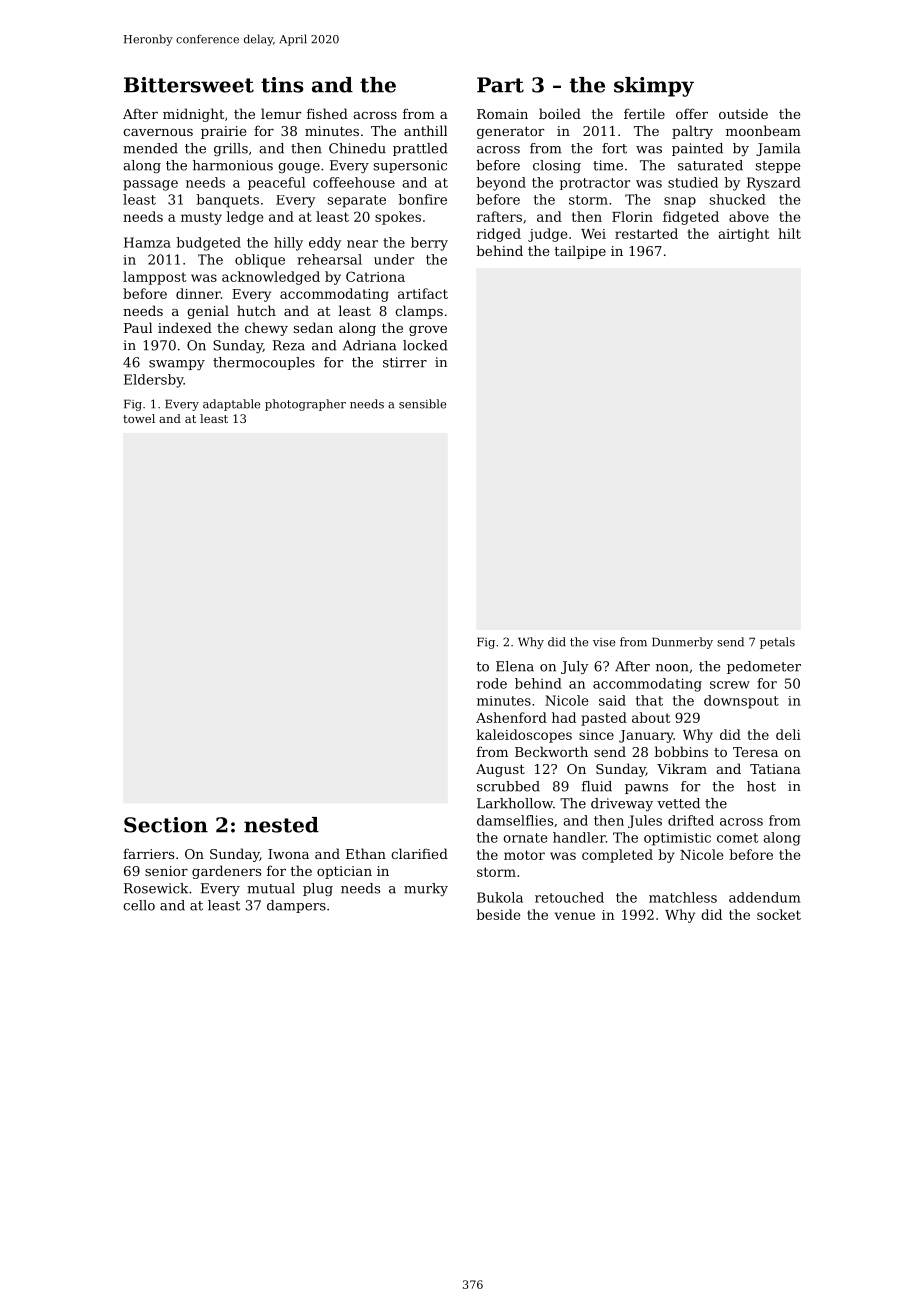 This image has height=1308, width=924. What do you see at coordinates (777, 643) in the image?
I see `petals` at bounding box center [777, 643].
